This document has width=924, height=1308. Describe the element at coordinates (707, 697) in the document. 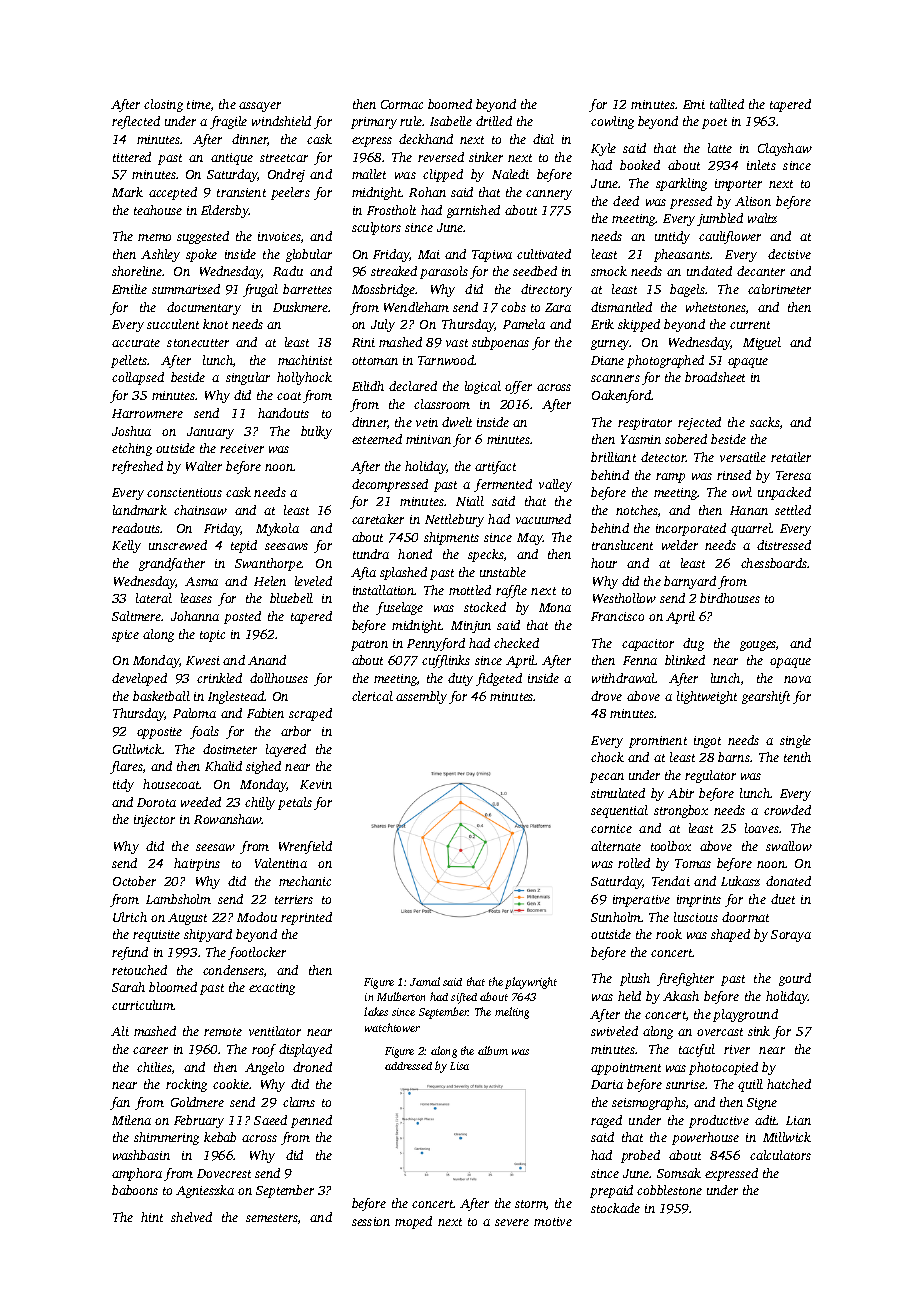

I see `lightweight` at that location.
